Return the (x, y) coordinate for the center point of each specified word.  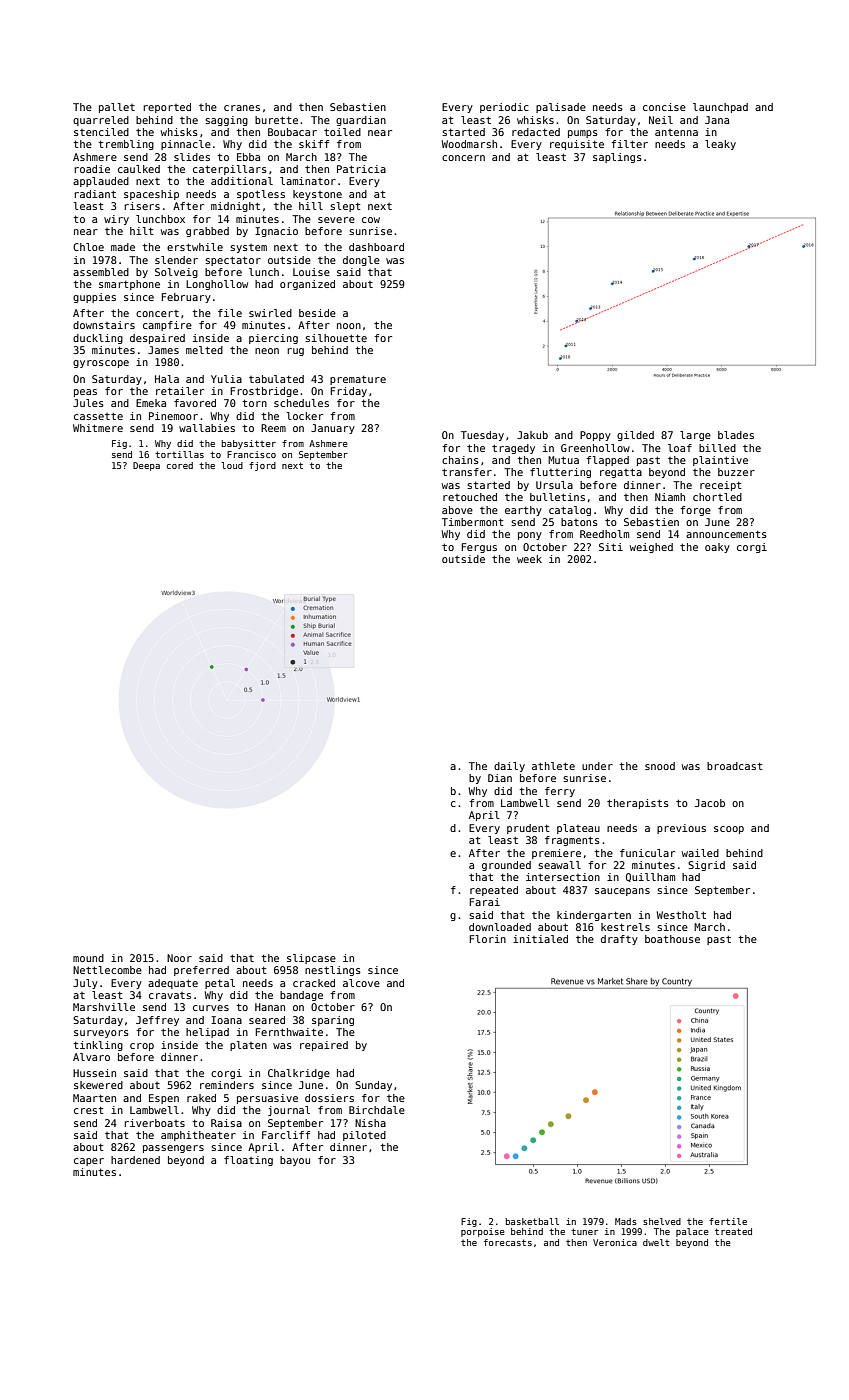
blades (736, 435)
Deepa (146, 466)
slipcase (311, 959)
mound (88, 958)
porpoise (483, 1232)
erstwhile (195, 247)
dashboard (376, 247)
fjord (262, 466)
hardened (135, 1160)
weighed (651, 548)
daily (509, 767)
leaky (720, 145)
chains (460, 460)
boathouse (672, 939)
